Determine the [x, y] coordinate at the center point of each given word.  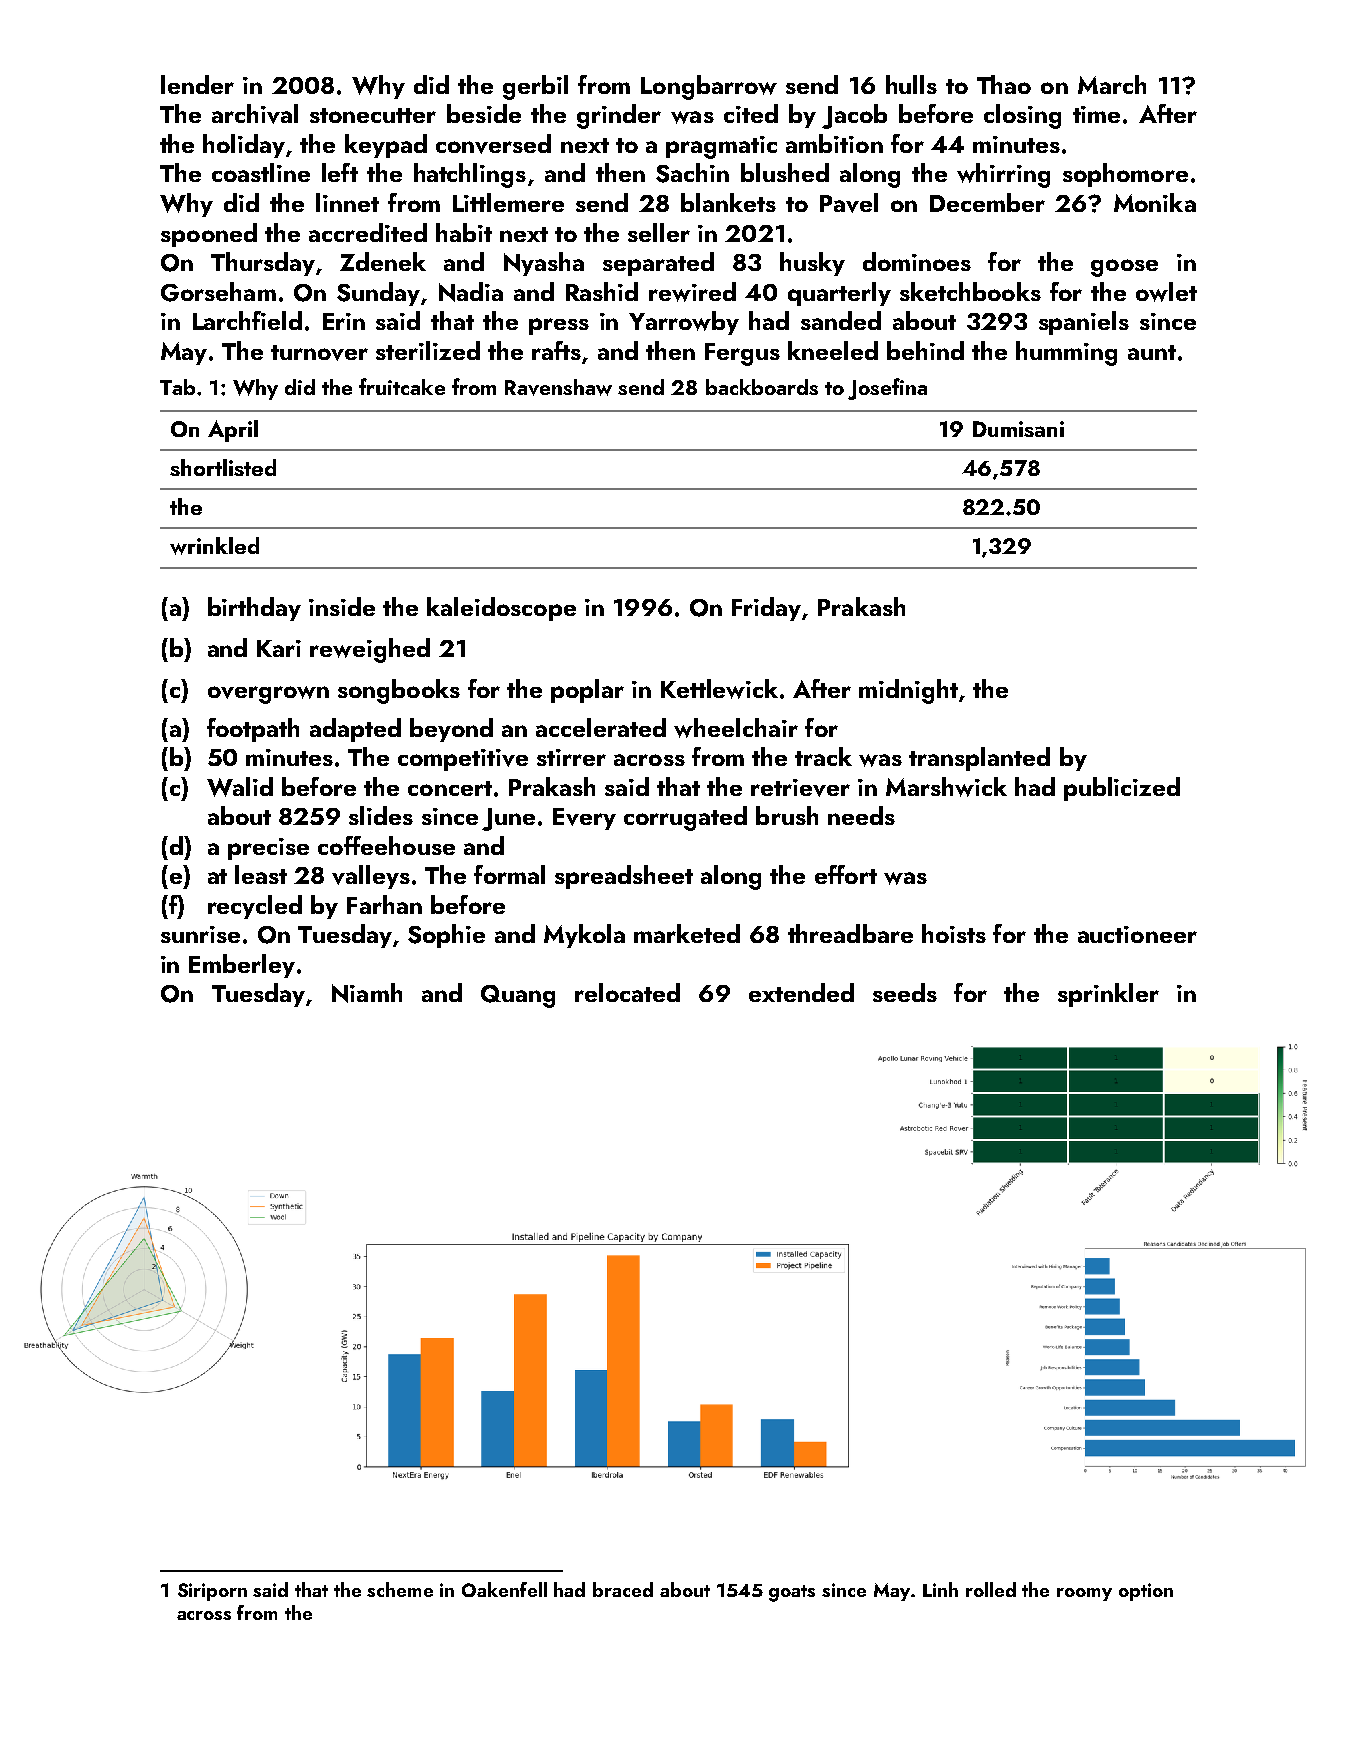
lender [197, 84]
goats [792, 1593]
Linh [940, 1589]
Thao [1004, 84]
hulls [911, 84]
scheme [400, 1589]
